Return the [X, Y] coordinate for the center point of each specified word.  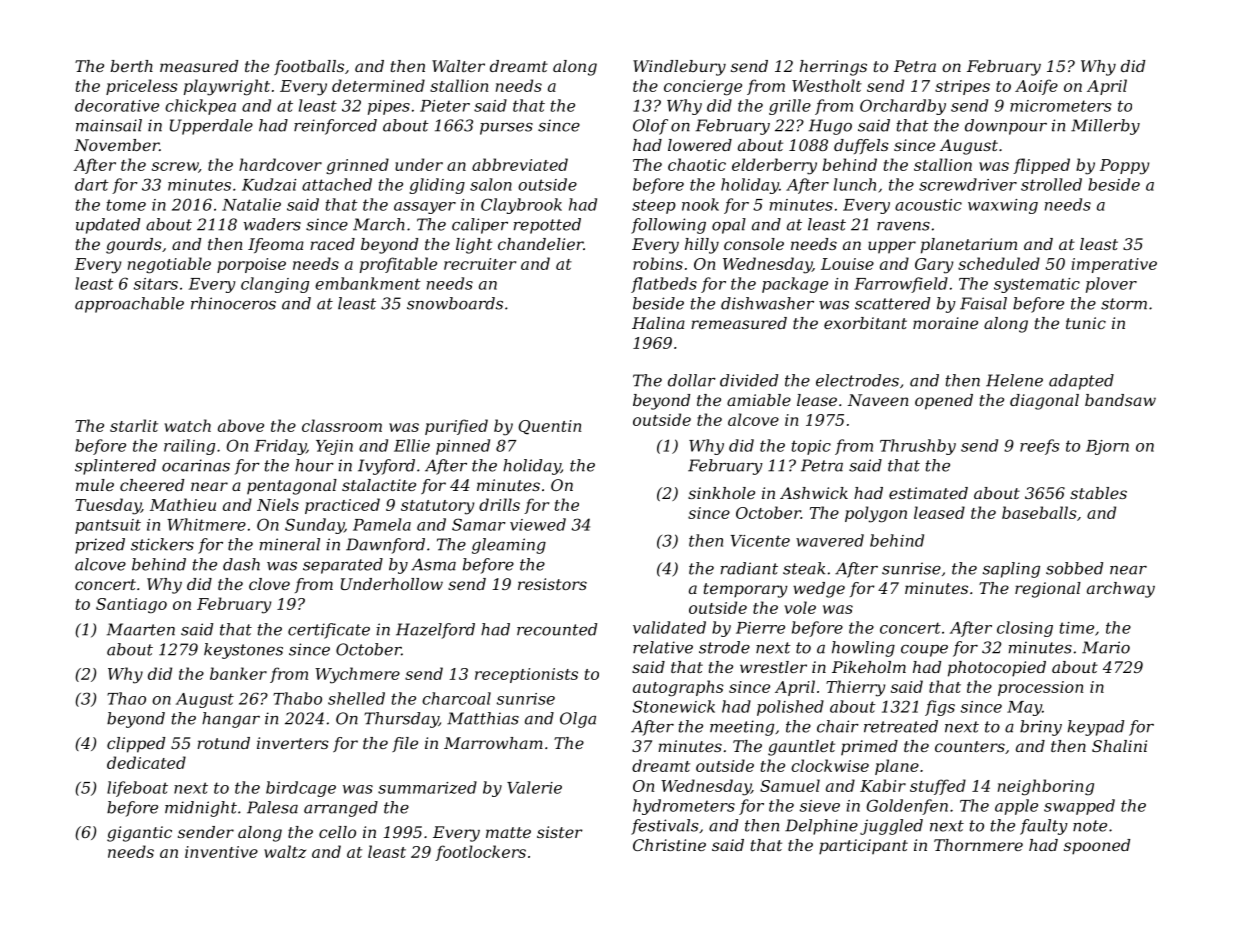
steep [654, 206]
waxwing [1003, 206]
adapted [1081, 382]
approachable [129, 305]
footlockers [480, 853]
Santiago [131, 606]
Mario [1106, 647]
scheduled [999, 263]
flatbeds [664, 285]
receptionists [526, 675]
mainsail [109, 125]
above [241, 425]
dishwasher [767, 303]
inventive [221, 852]
